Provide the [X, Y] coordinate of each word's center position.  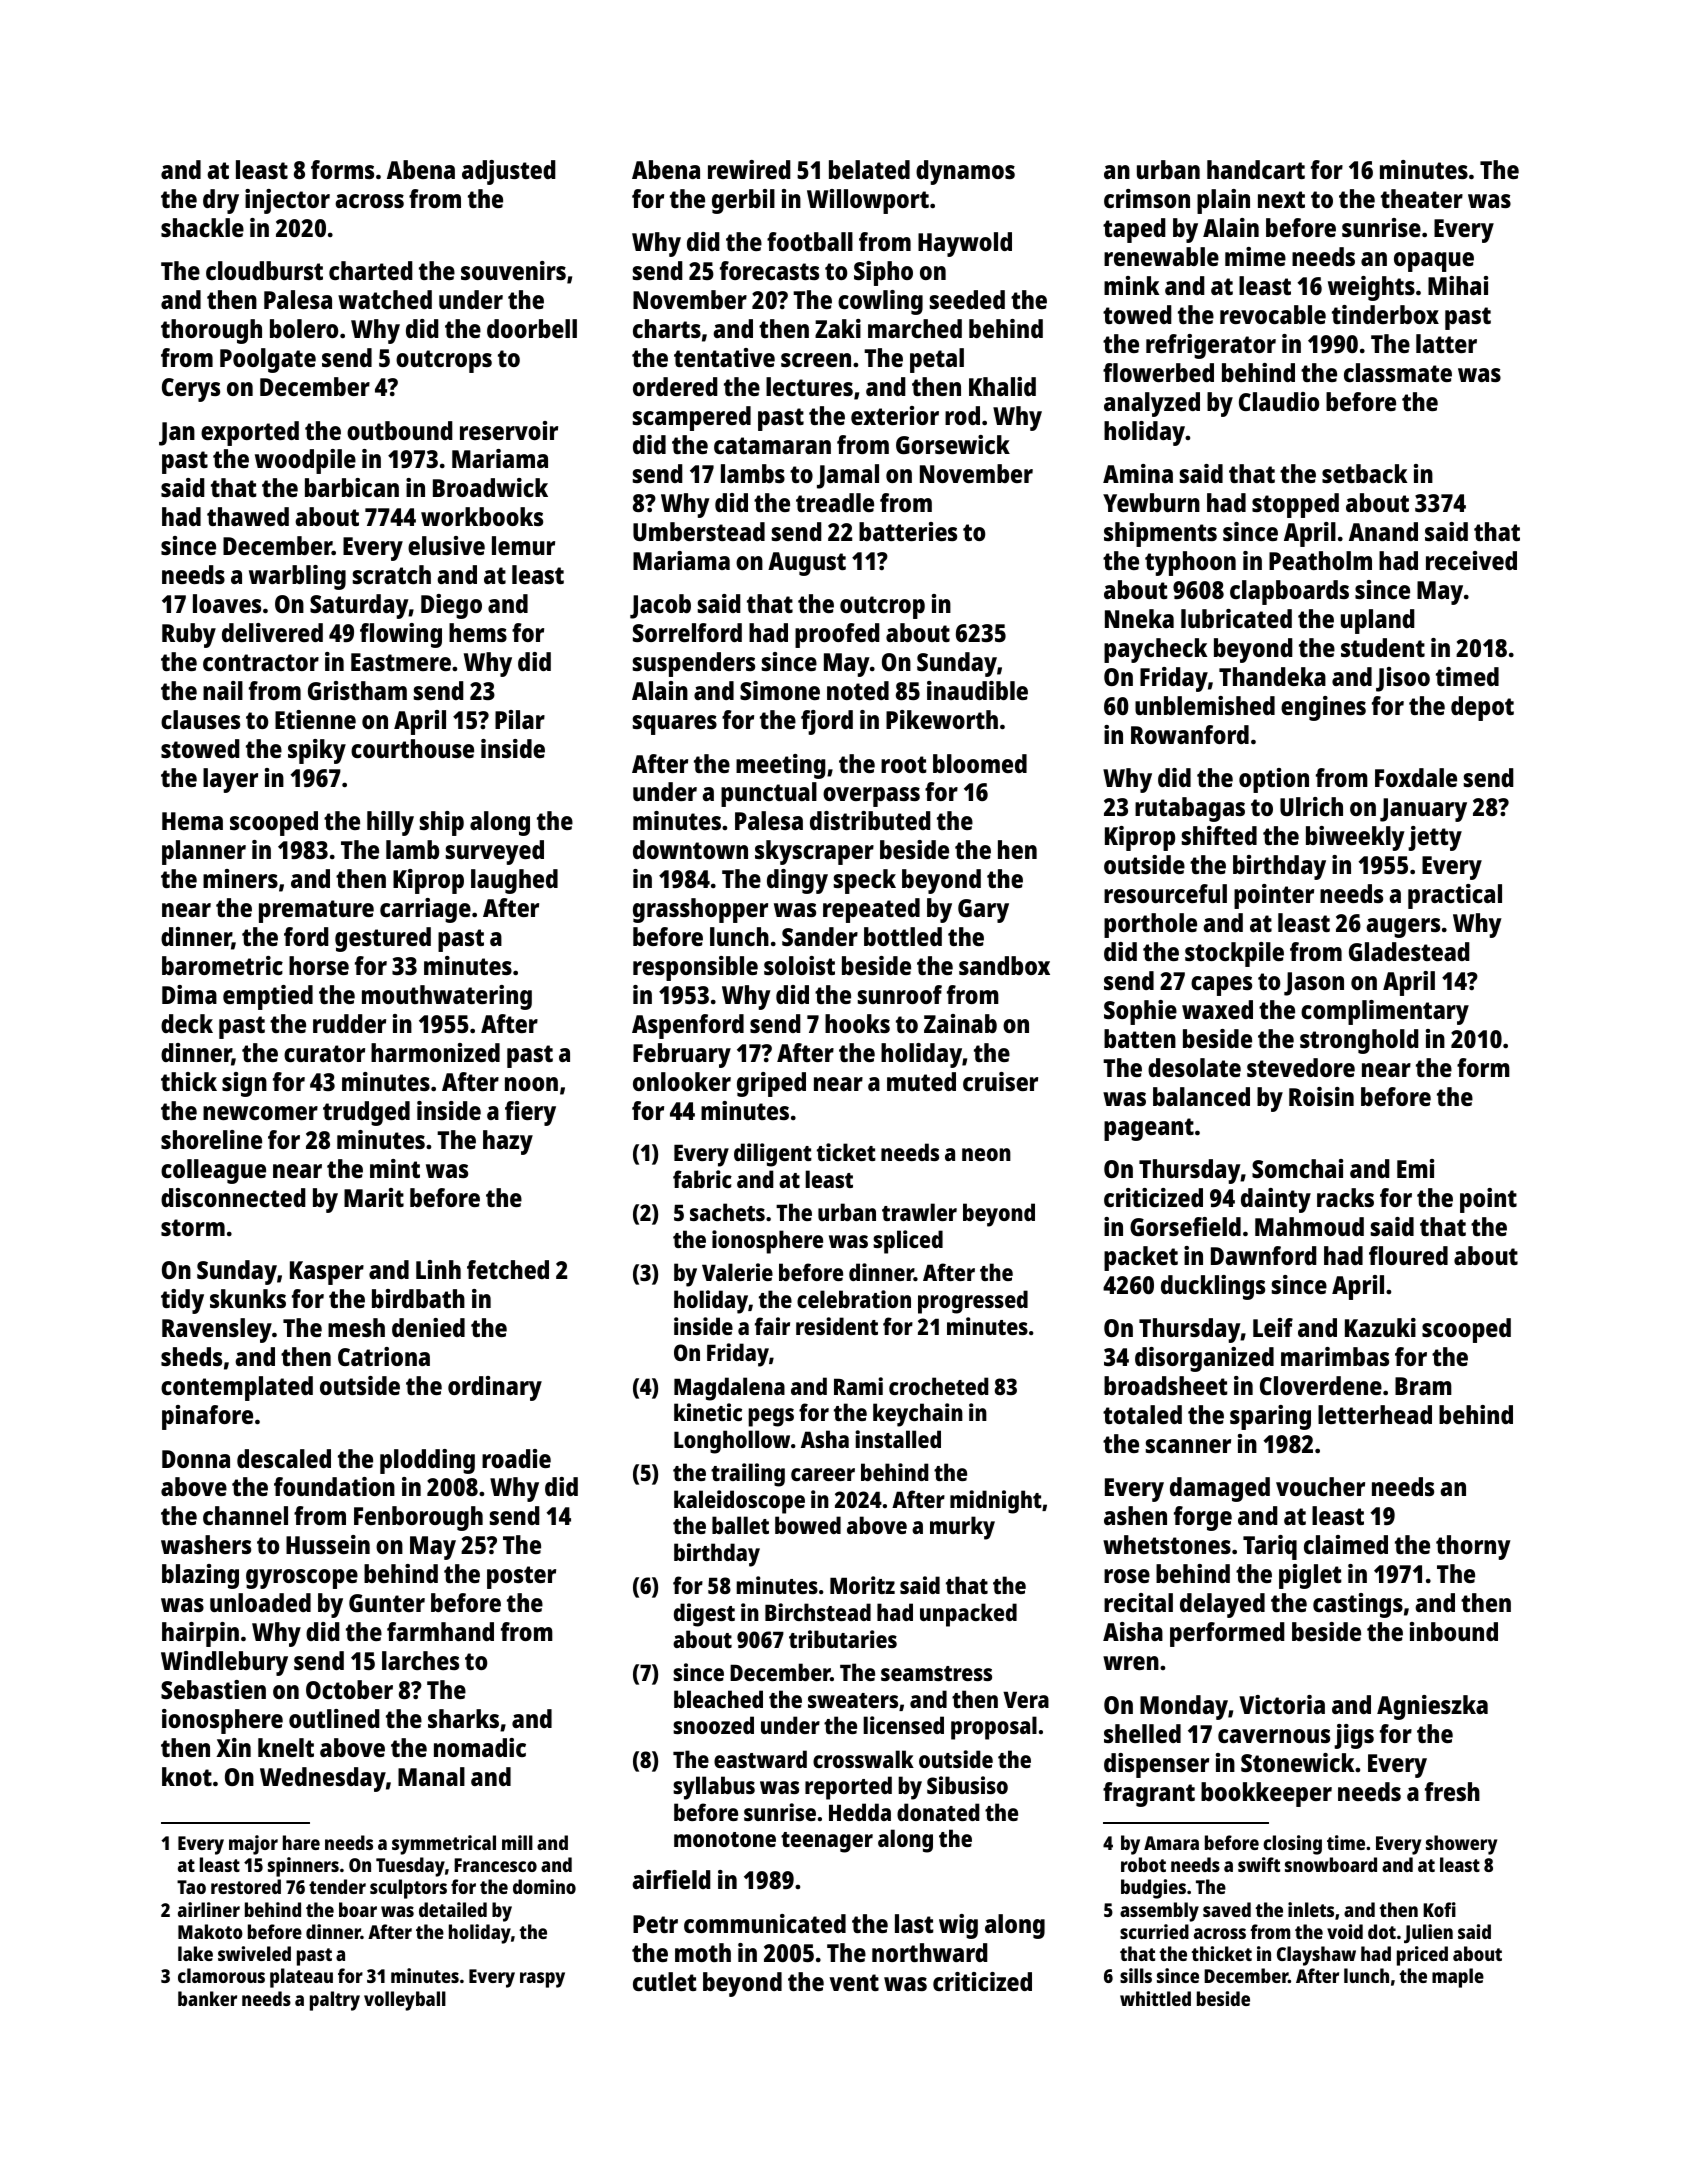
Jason [1314, 984]
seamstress [936, 1673]
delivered [272, 632]
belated [869, 169]
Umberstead [699, 531]
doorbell [532, 328]
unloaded [260, 1602]
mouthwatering [447, 997]
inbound [1454, 1631]
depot [1482, 708]
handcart [1256, 169]
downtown [690, 849]
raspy [542, 1980]
